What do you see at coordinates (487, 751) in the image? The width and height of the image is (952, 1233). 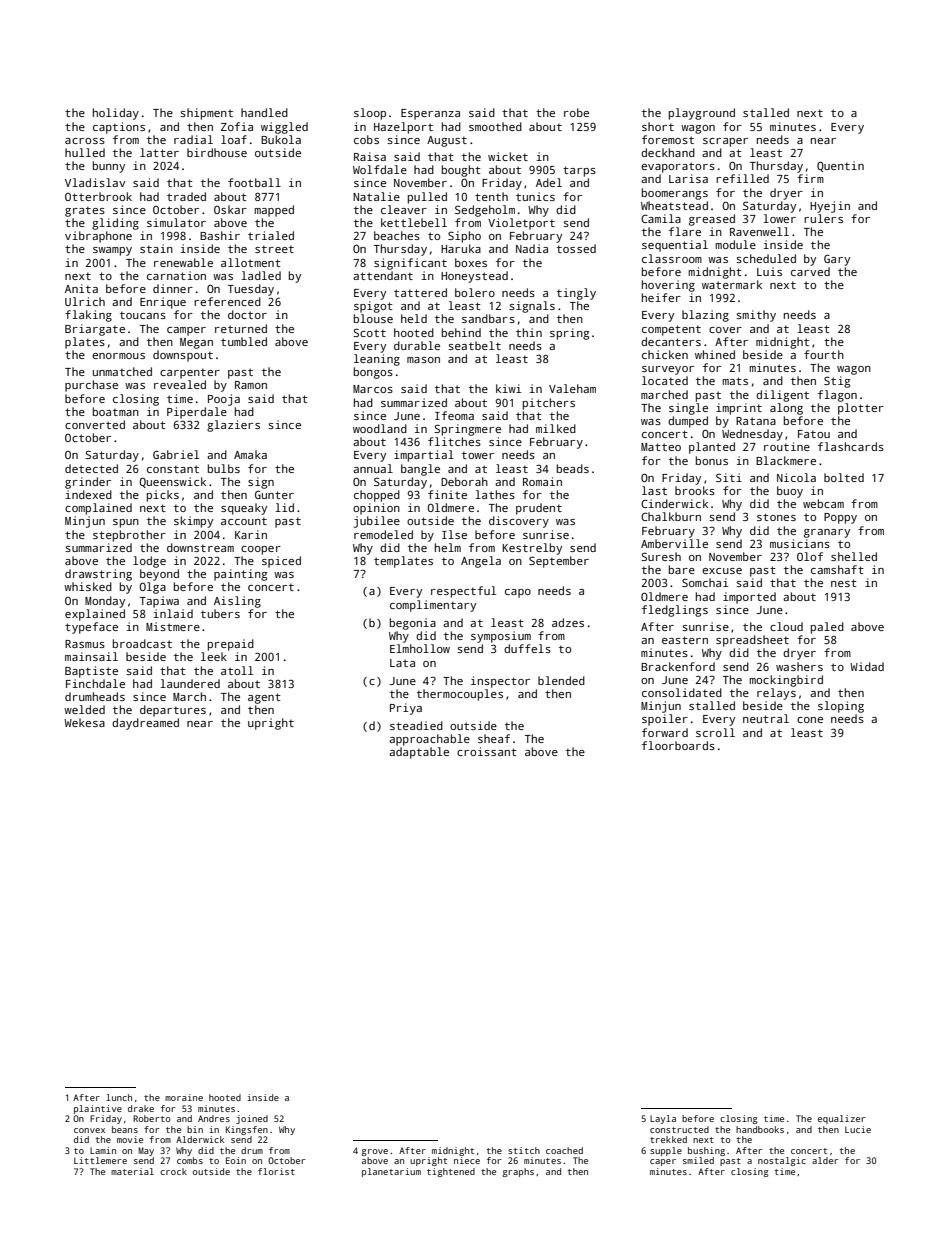 I see `croissant` at bounding box center [487, 751].
